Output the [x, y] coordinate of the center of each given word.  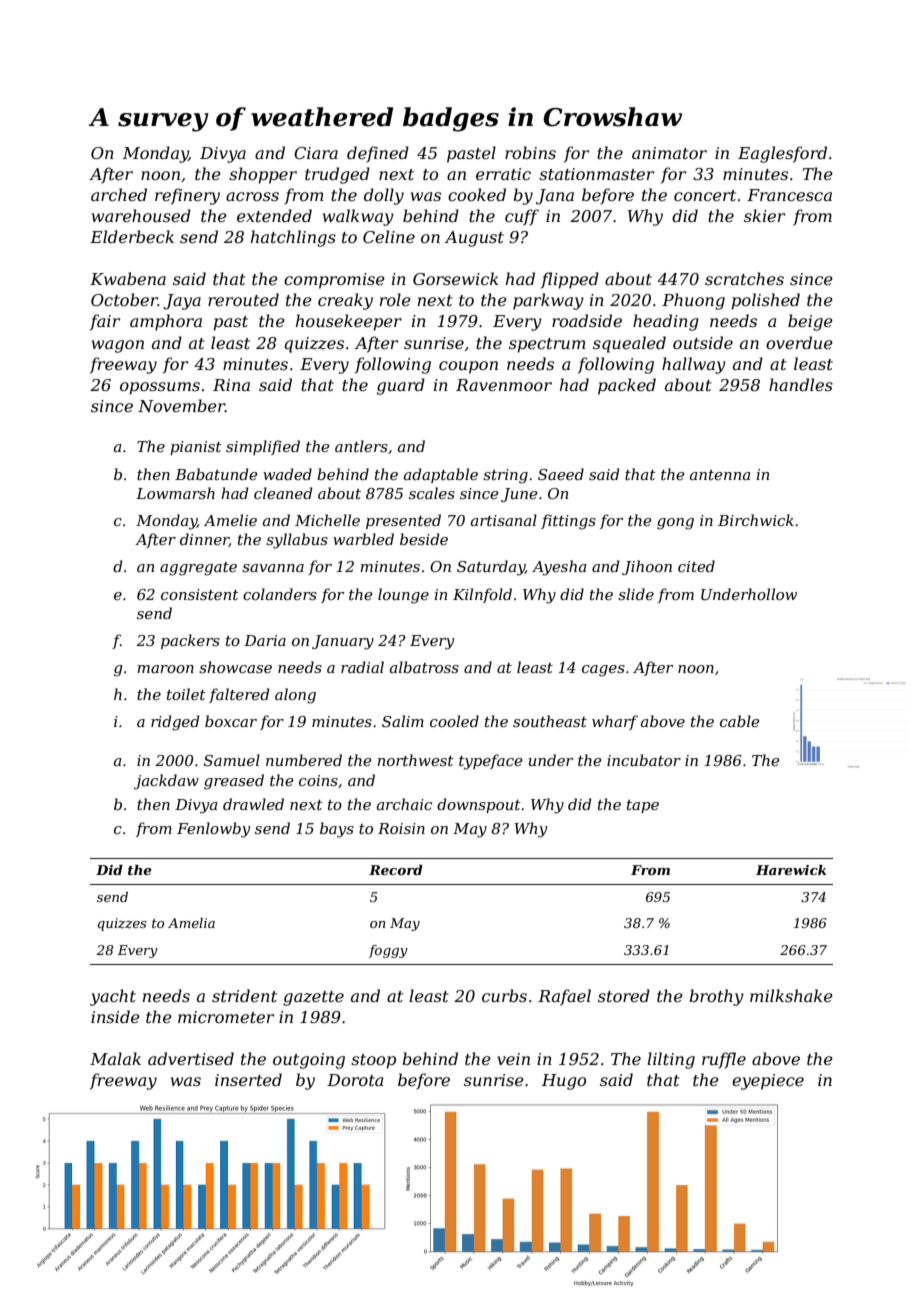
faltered [239, 695]
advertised [191, 1058]
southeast [550, 721]
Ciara [316, 153]
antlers [361, 446]
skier [764, 215]
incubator [644, 760]
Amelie [230, 520]
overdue [799, 342]
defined [378, 154]
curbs [504, 995]
